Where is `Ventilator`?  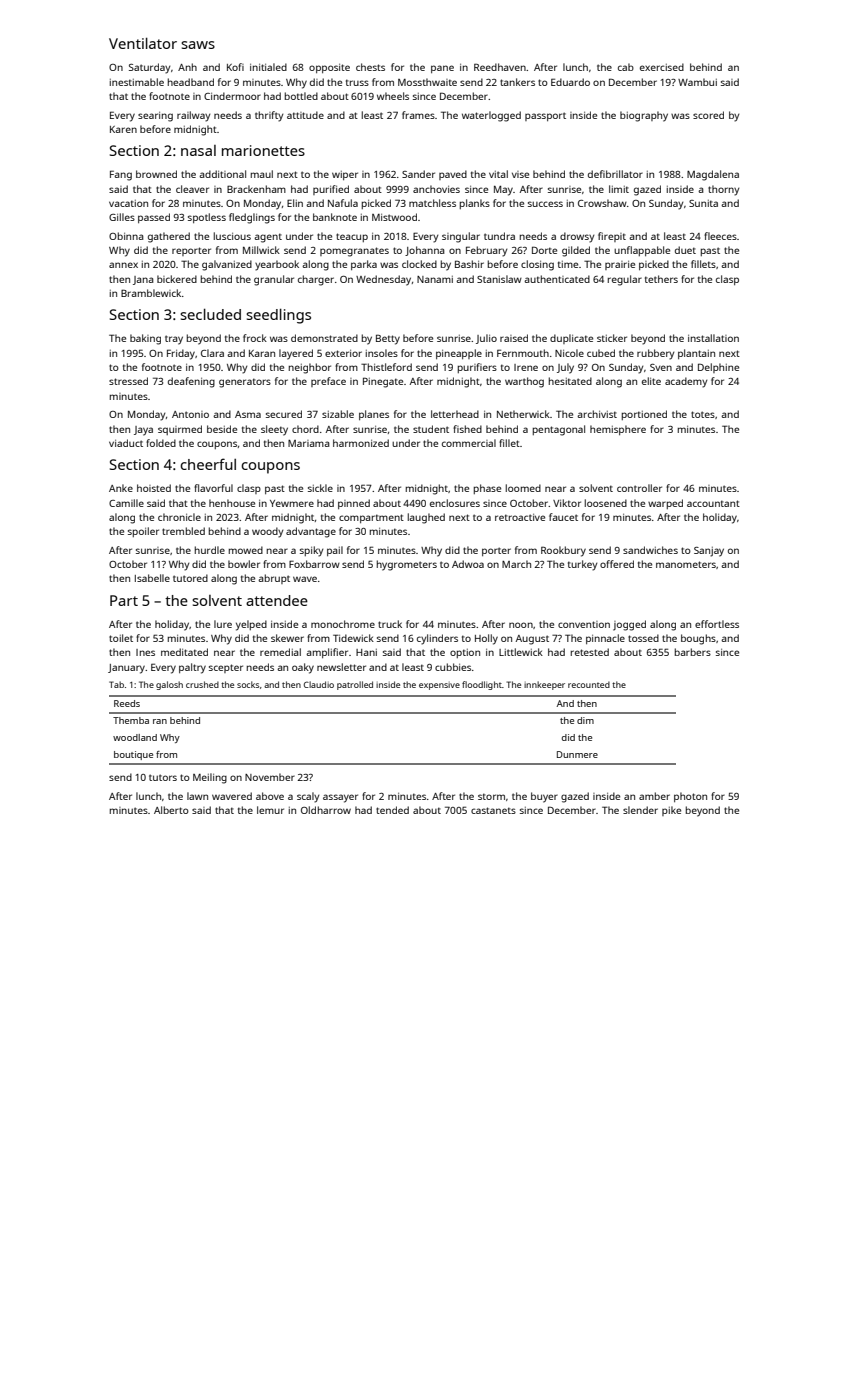
Ventilator is located at coordinates (143, 43).
